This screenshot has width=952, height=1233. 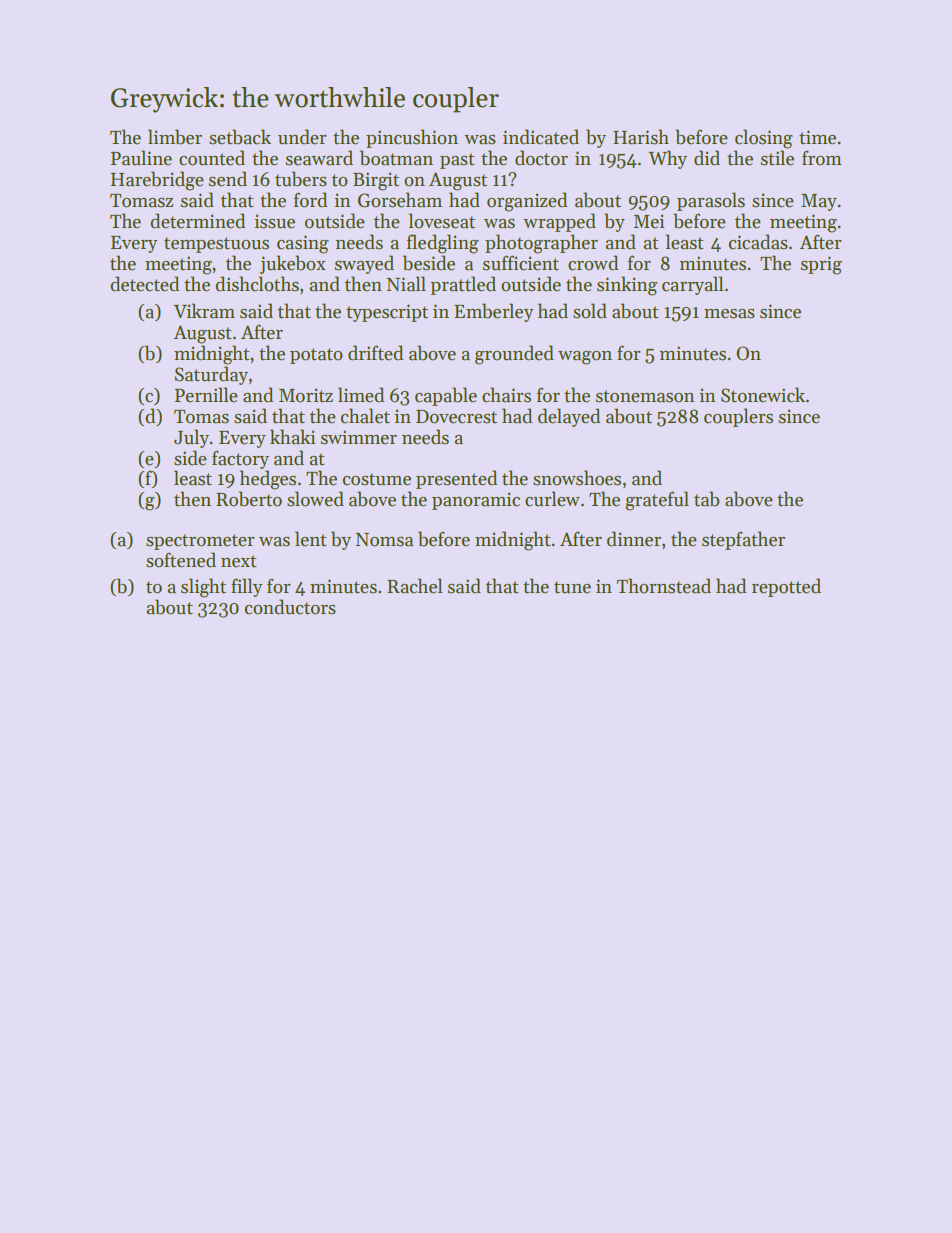 What do you see at coordinates (412, 138) in the screenshot?
I see `pincushion` at bounding box center [412, 138].
